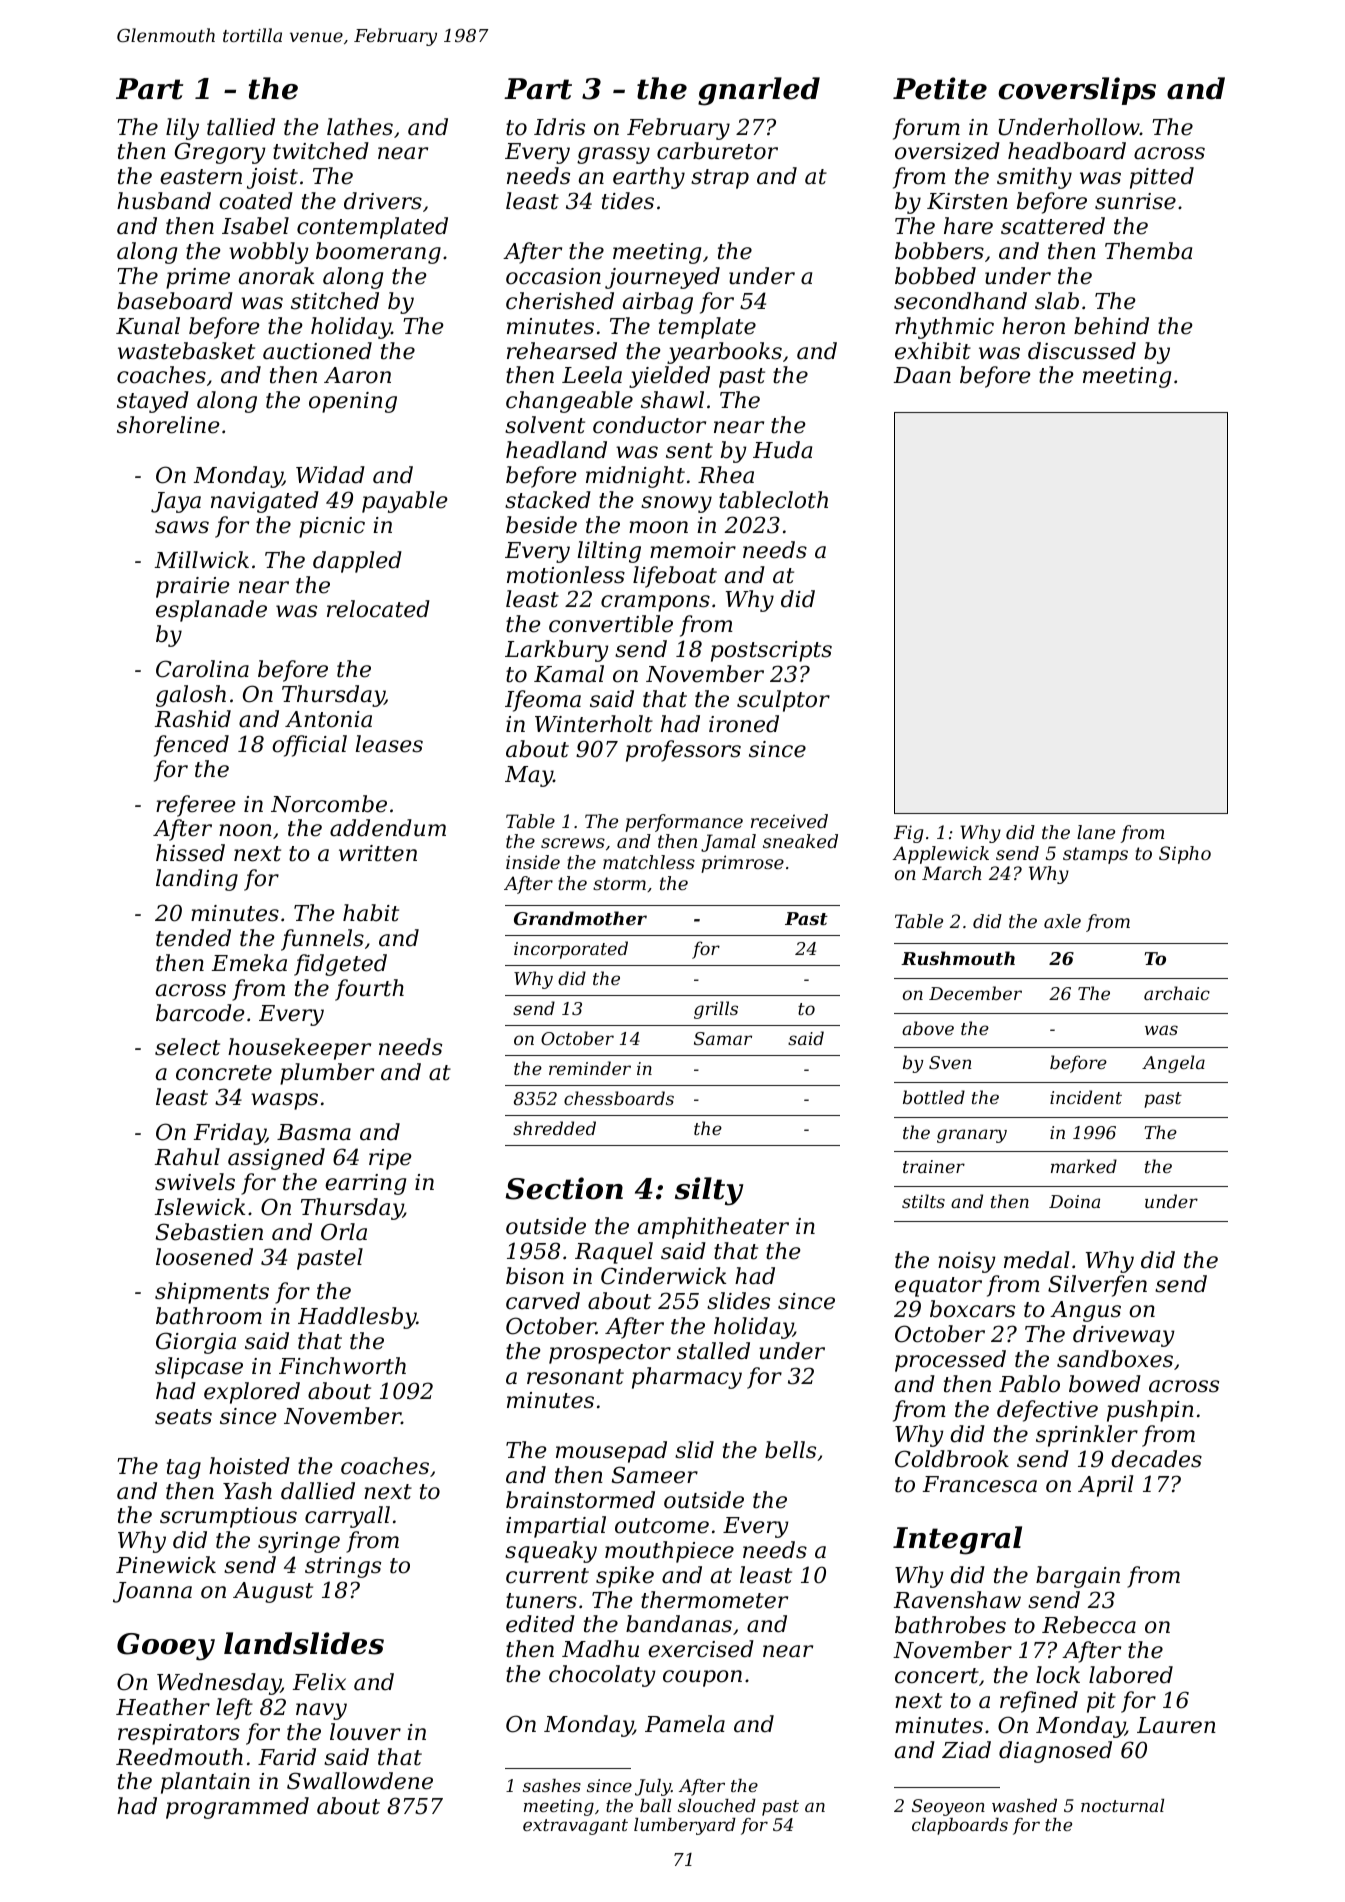 The image size is (1345, 1902). Describe the element at coordinates (937, 1676) in the image. I see `concert` at that location.
